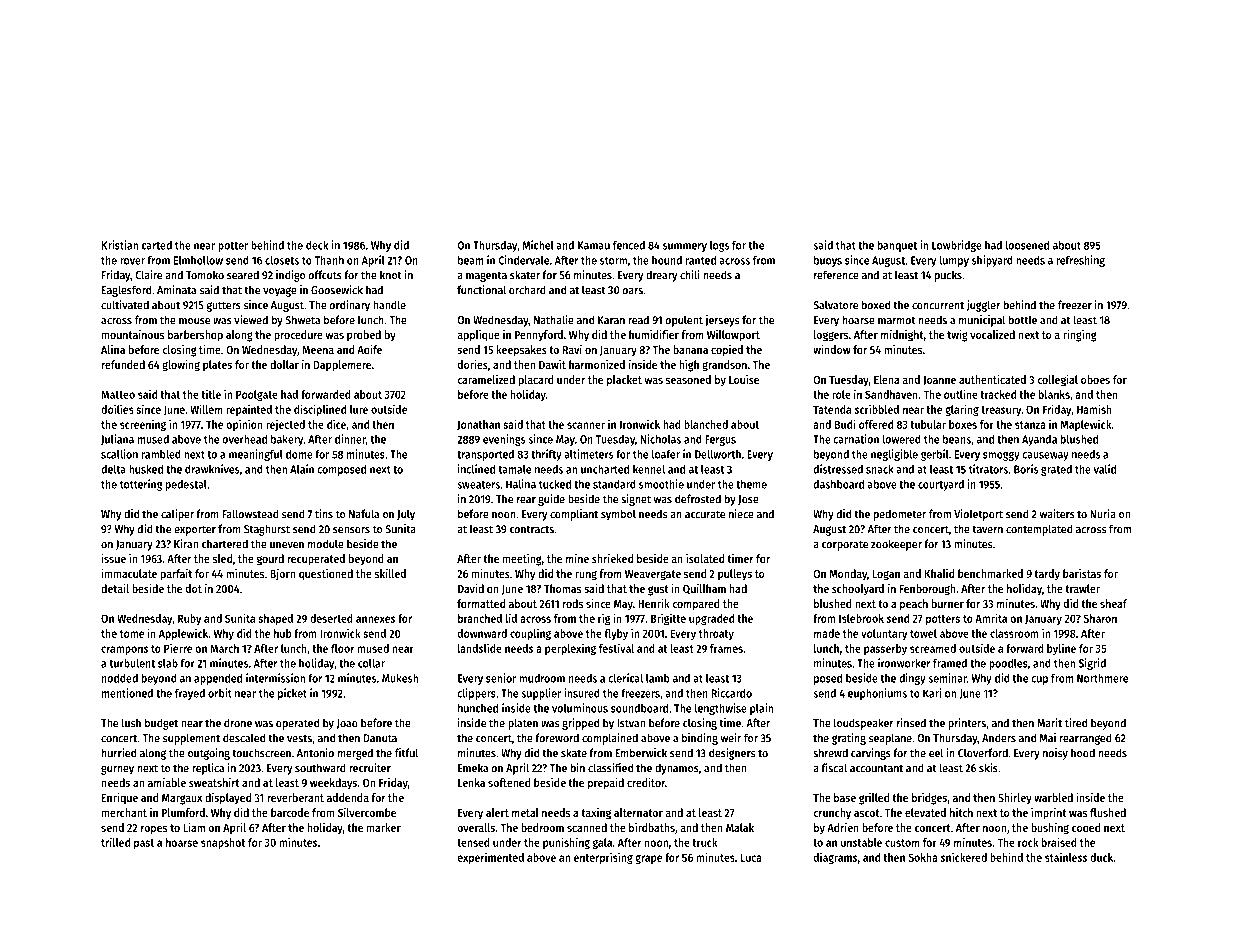 The height and width of the page is (952, 1233). Describe the element at coordinates (490, 858) in the page. I see `experimented` at that location.
